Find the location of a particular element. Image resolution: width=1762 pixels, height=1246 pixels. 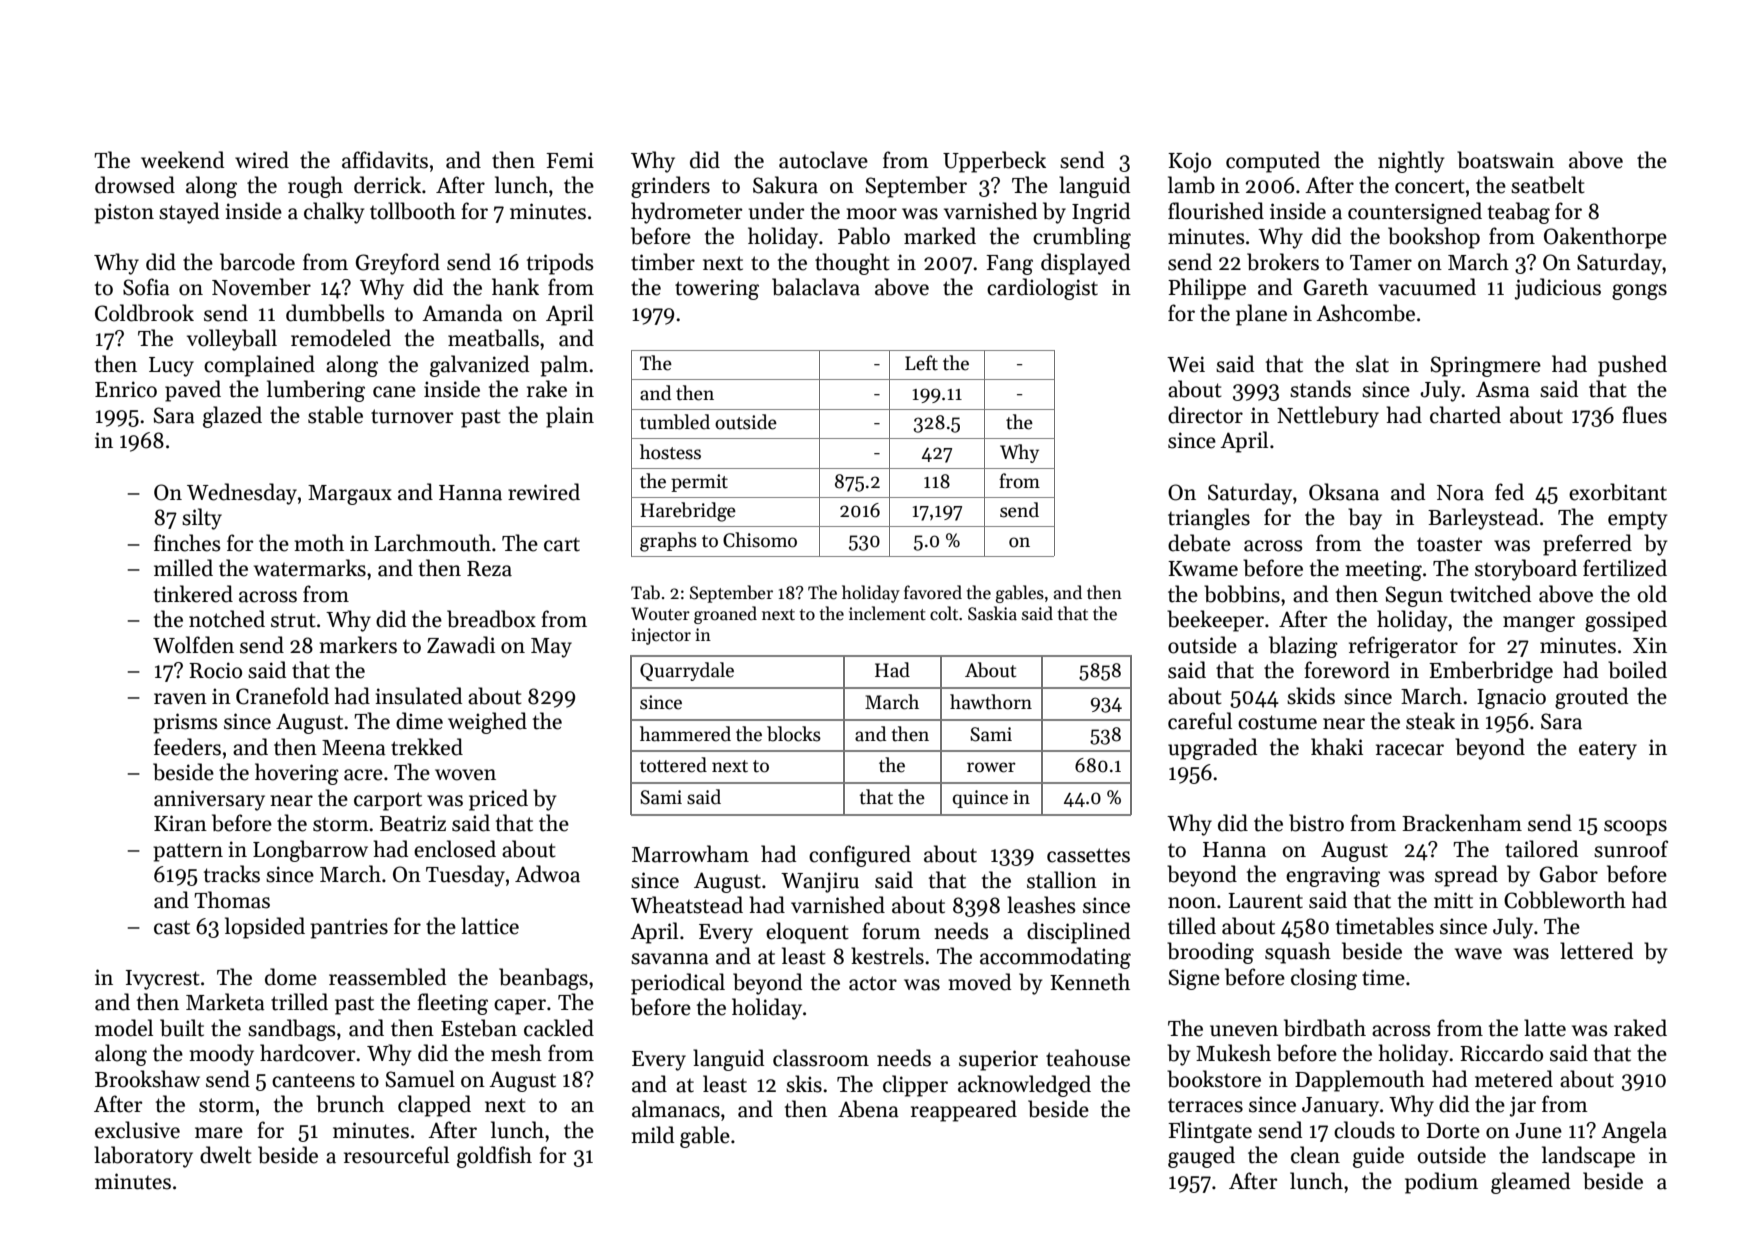

resourceful is located at coordinates (396, 1155).
